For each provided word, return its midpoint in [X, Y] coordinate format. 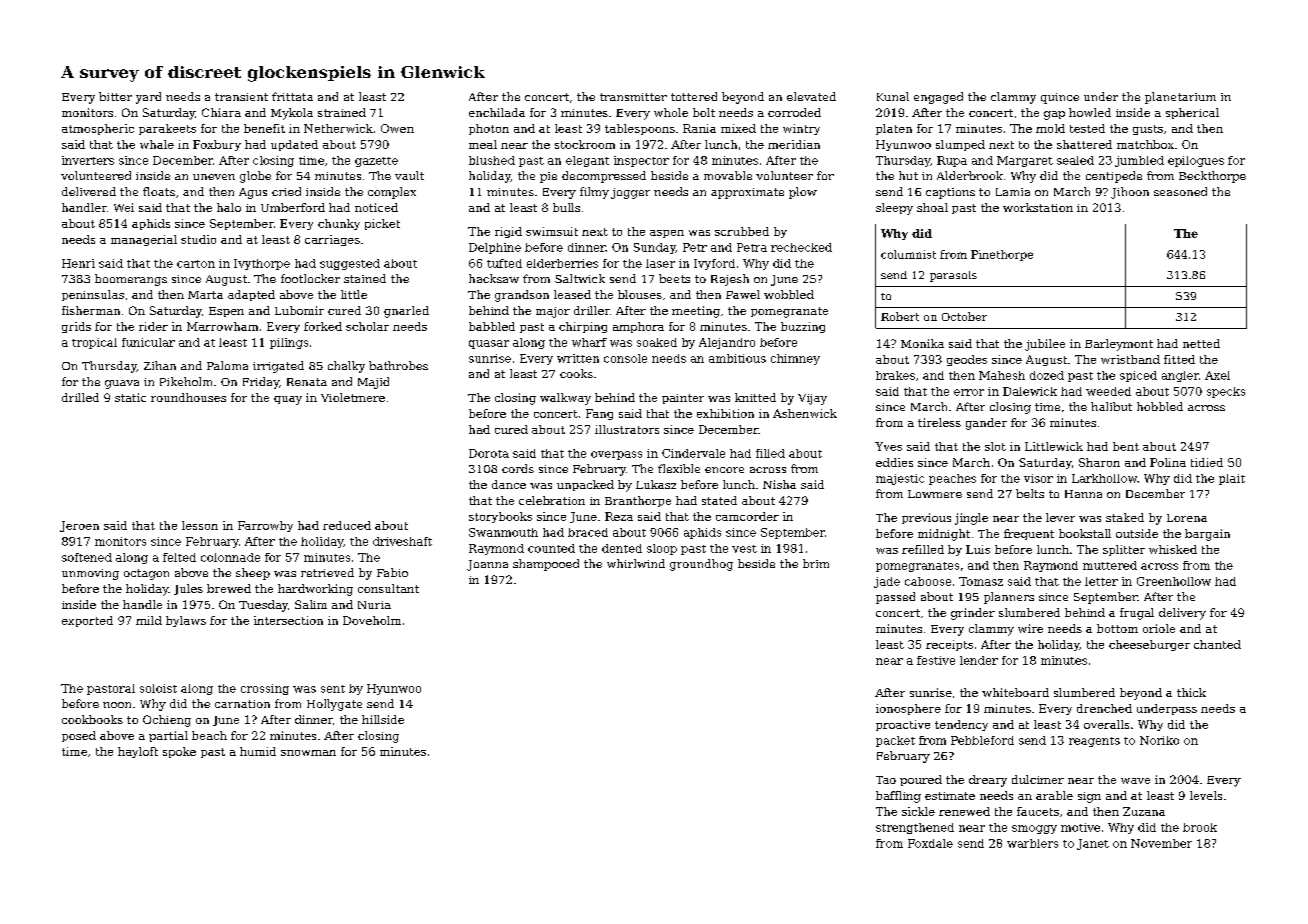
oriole [1159, 628]
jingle [971, 519]
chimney [795, 359]
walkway [565, 399]
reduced [347, 525]
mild [149, 620]
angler [1180, 376]
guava [122, 384]
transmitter [633, 97]
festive [936, 660]
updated [294, 145]
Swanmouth [503, 532]
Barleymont [1119, 345]
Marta [205, 295]
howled [1090, 112]
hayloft [138, 752]
